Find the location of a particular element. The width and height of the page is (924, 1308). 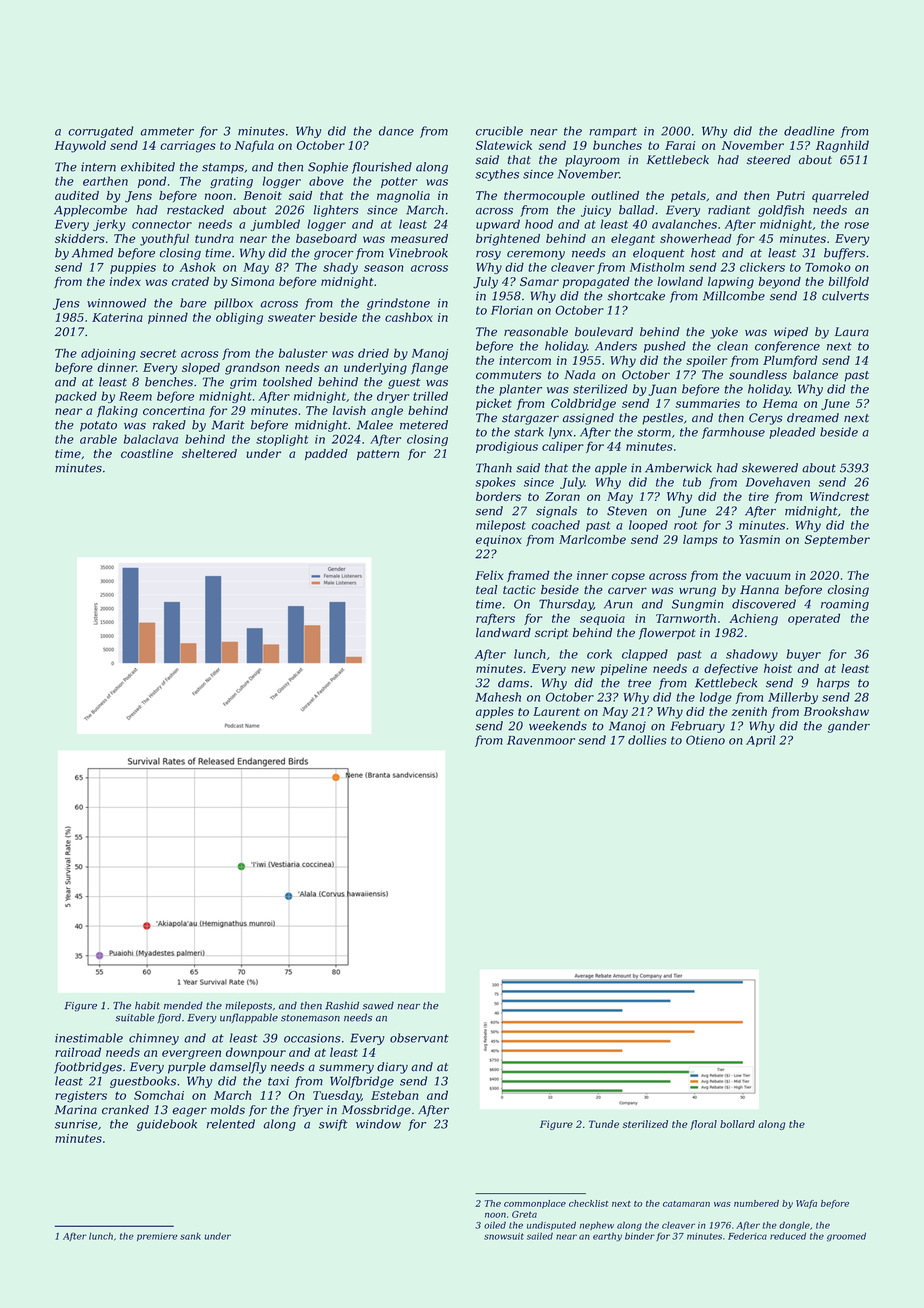

snowsuit is located at coordinates (504, 1236).
